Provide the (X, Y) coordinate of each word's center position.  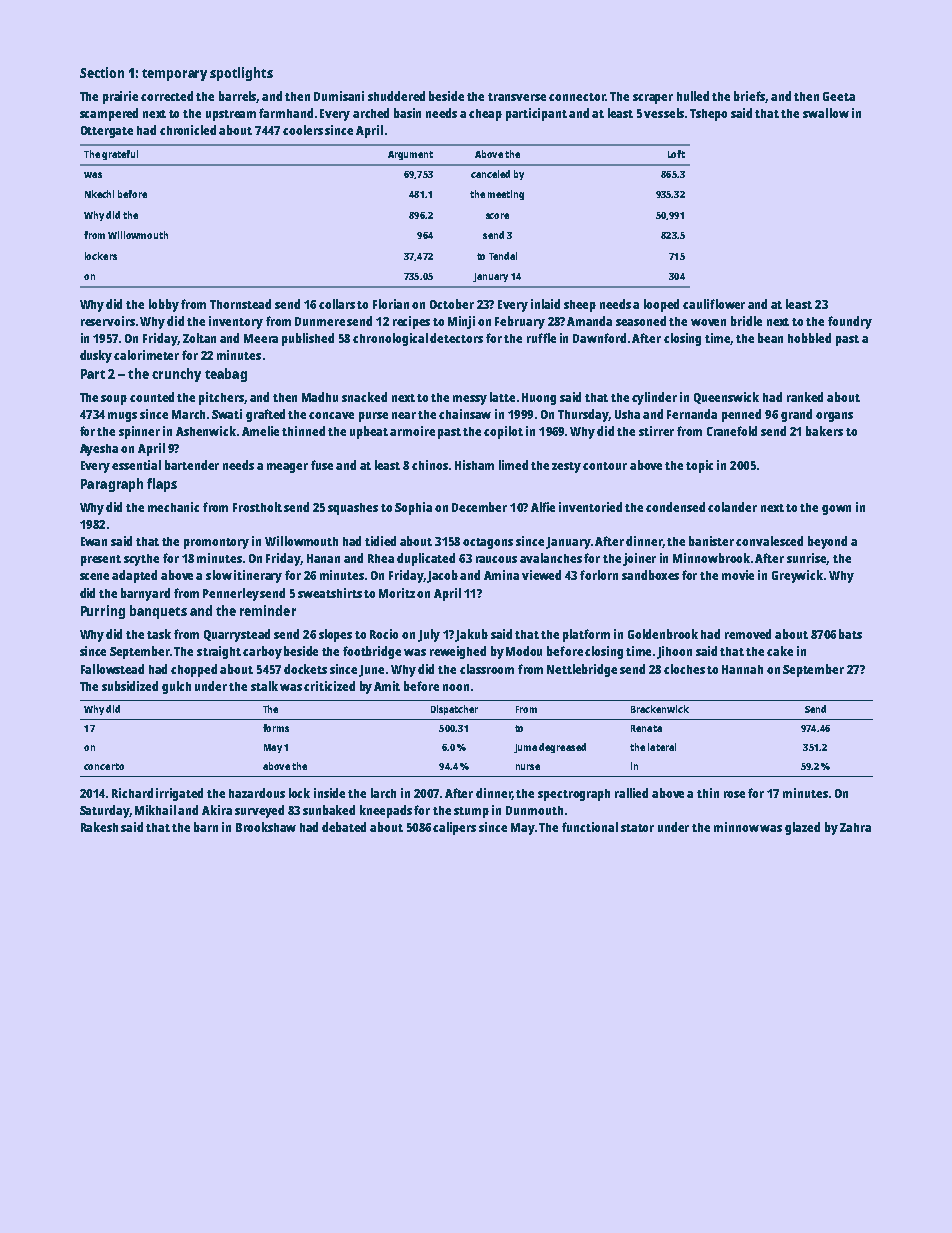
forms (276, 728)
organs (834, 417)
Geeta (839, 96)
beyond (827, 542)
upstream (231, 115)
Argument (410, 155)
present (101, 560)
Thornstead (240, 304)
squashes (353, 509)
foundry (850, 322)
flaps (162, 485)
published (308, 339)
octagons (488, 543)
